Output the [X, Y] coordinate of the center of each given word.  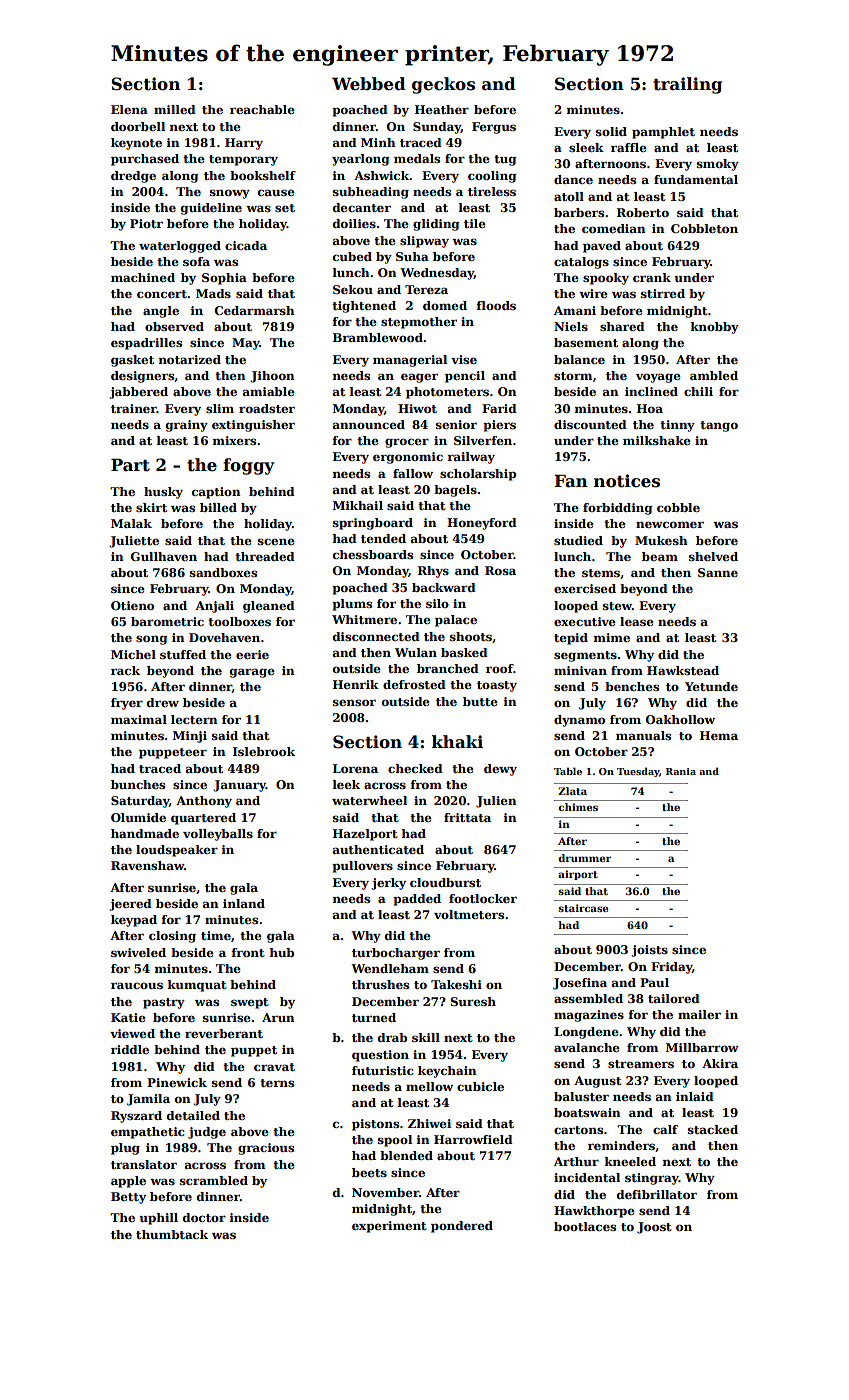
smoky [718, 165]
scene [276, 541]
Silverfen [483, 440]
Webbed [369, 84]
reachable [262, 109]
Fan [571, 481]
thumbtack [172, 1234]
